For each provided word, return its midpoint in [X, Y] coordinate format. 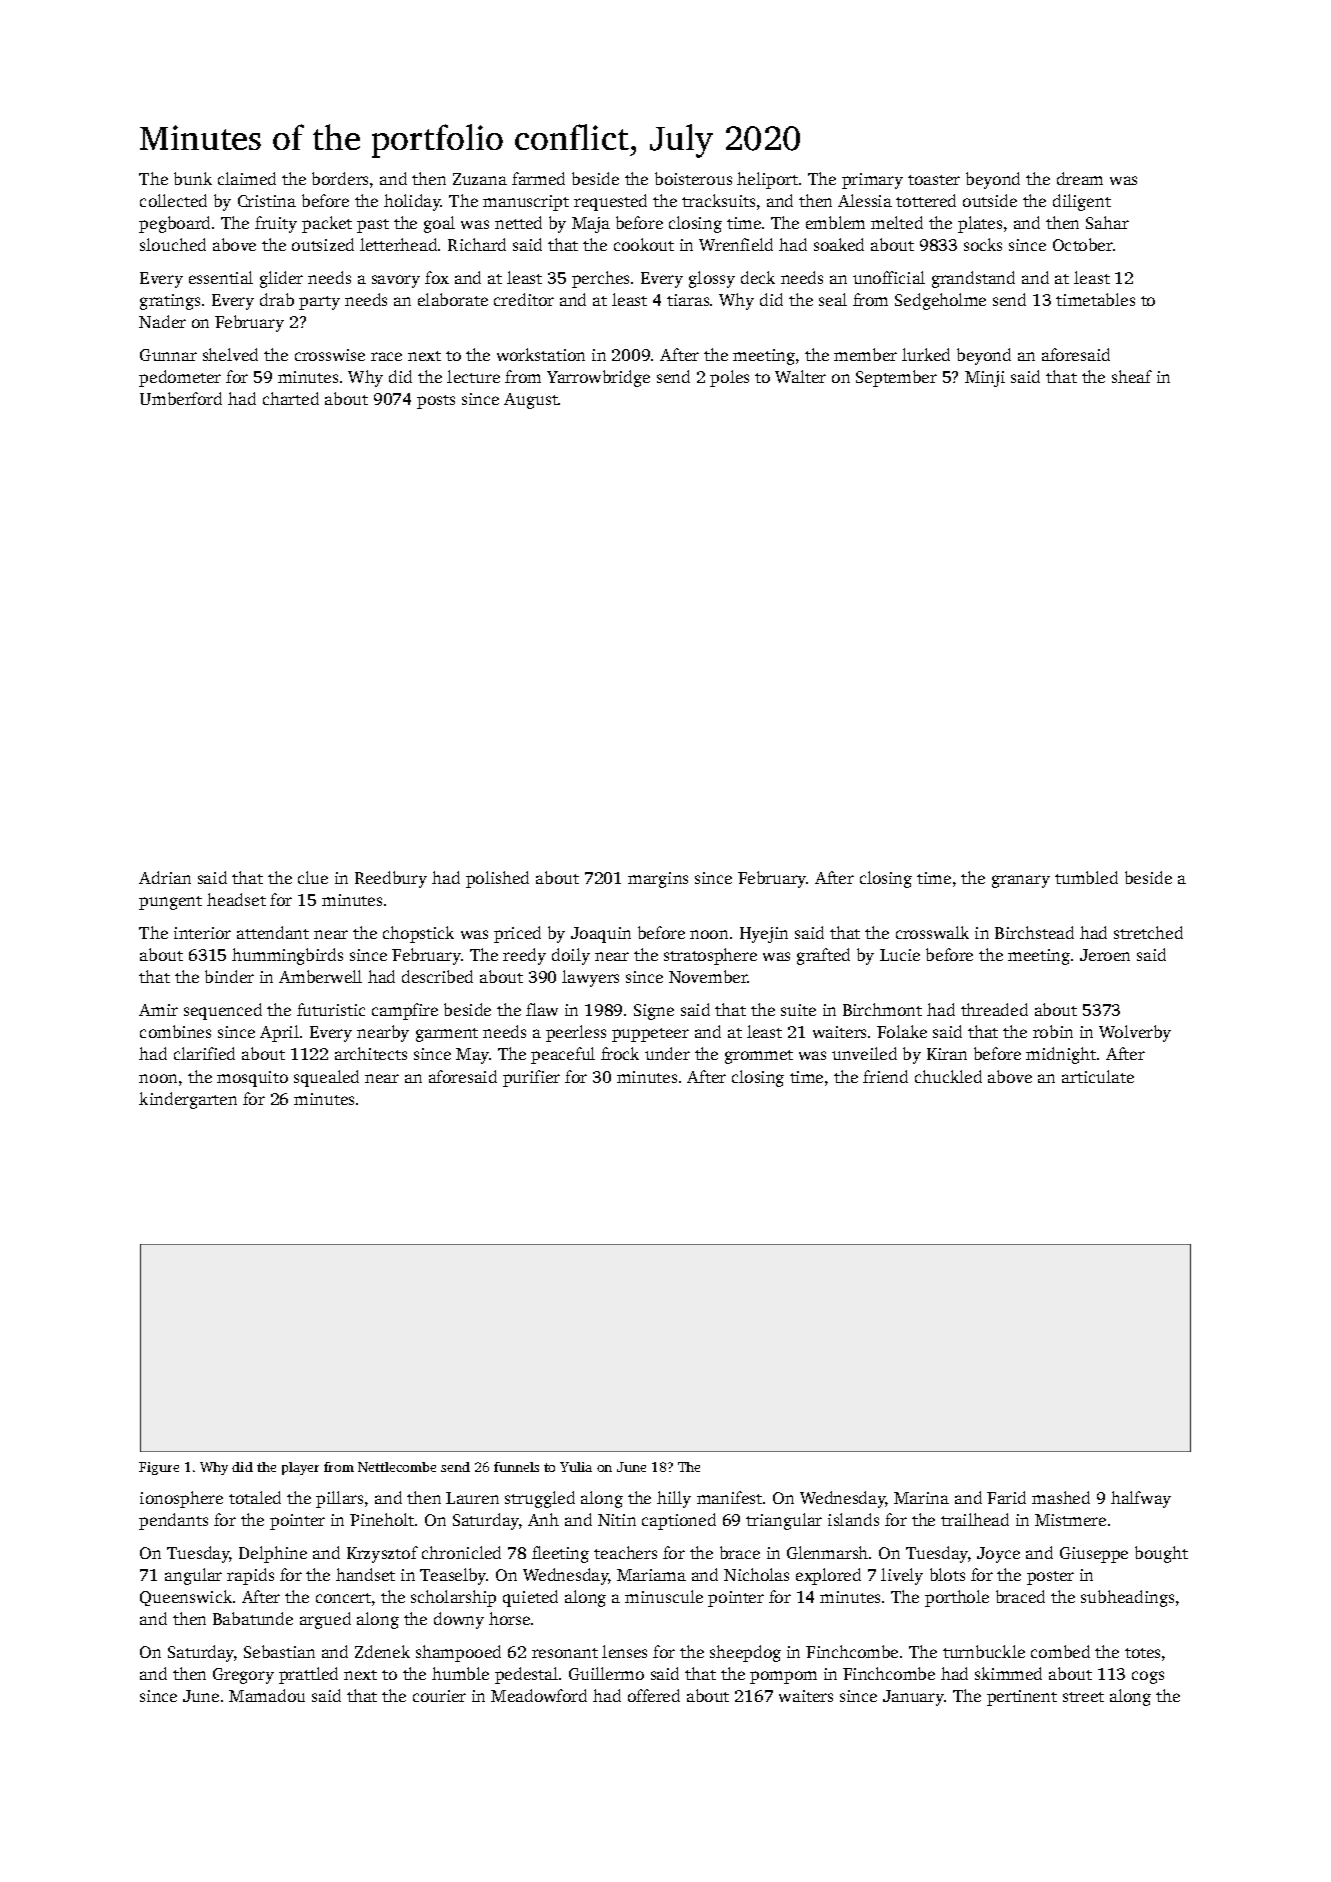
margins [658, 880]
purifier [531, 1078]
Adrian [165, 877]
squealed [326, 1078]
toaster [934, 180]
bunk [193, 178]
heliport [767, 180]
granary [1021, 881]
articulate [1098, 1076]
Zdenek [382, 1651]
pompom [783, 1677]
